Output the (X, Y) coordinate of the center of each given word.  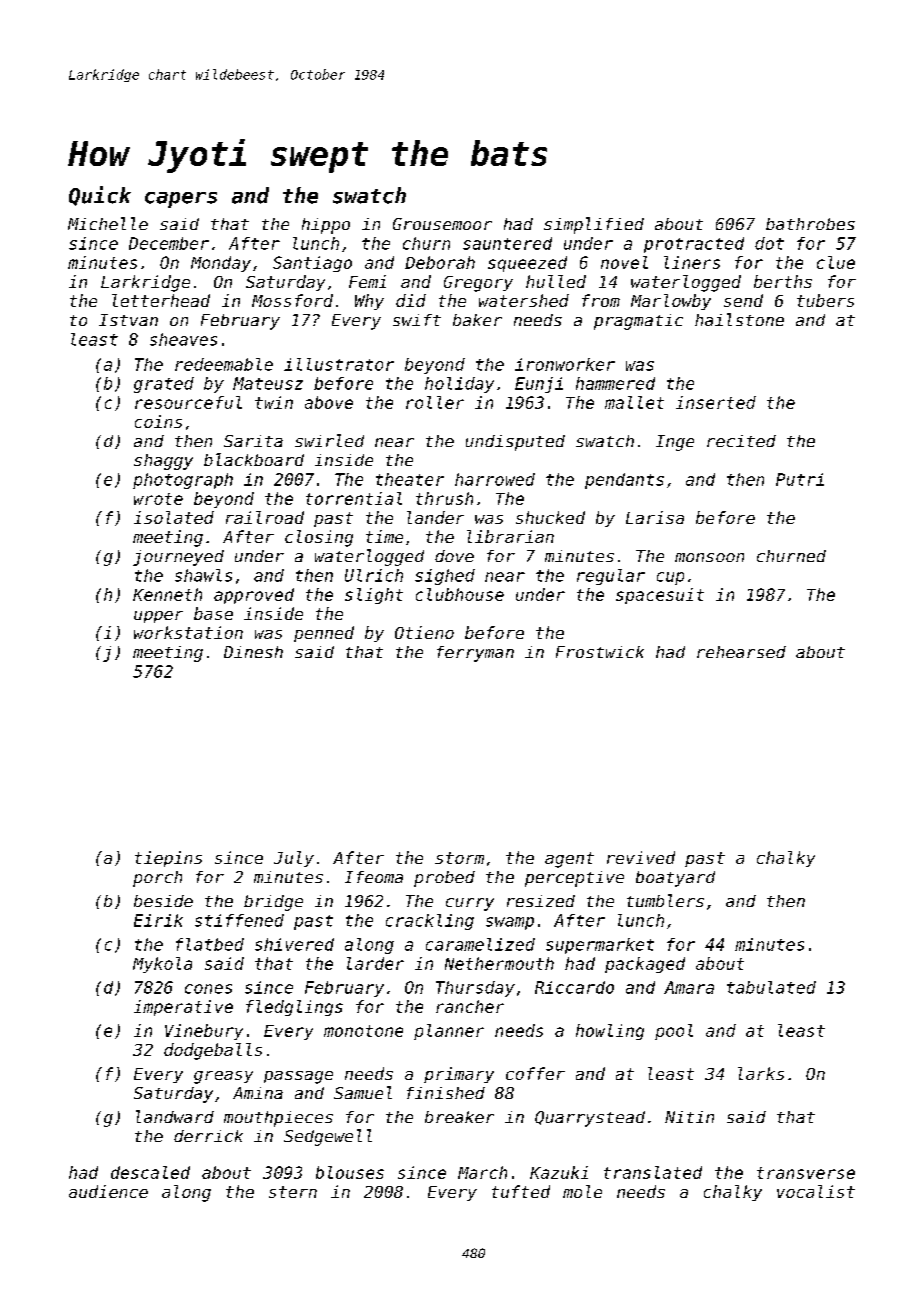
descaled (150, 1172)
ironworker (565, 364)
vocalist (816, 1191)
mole (582, 1191)
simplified (594, 225)
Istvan (128, 320)
